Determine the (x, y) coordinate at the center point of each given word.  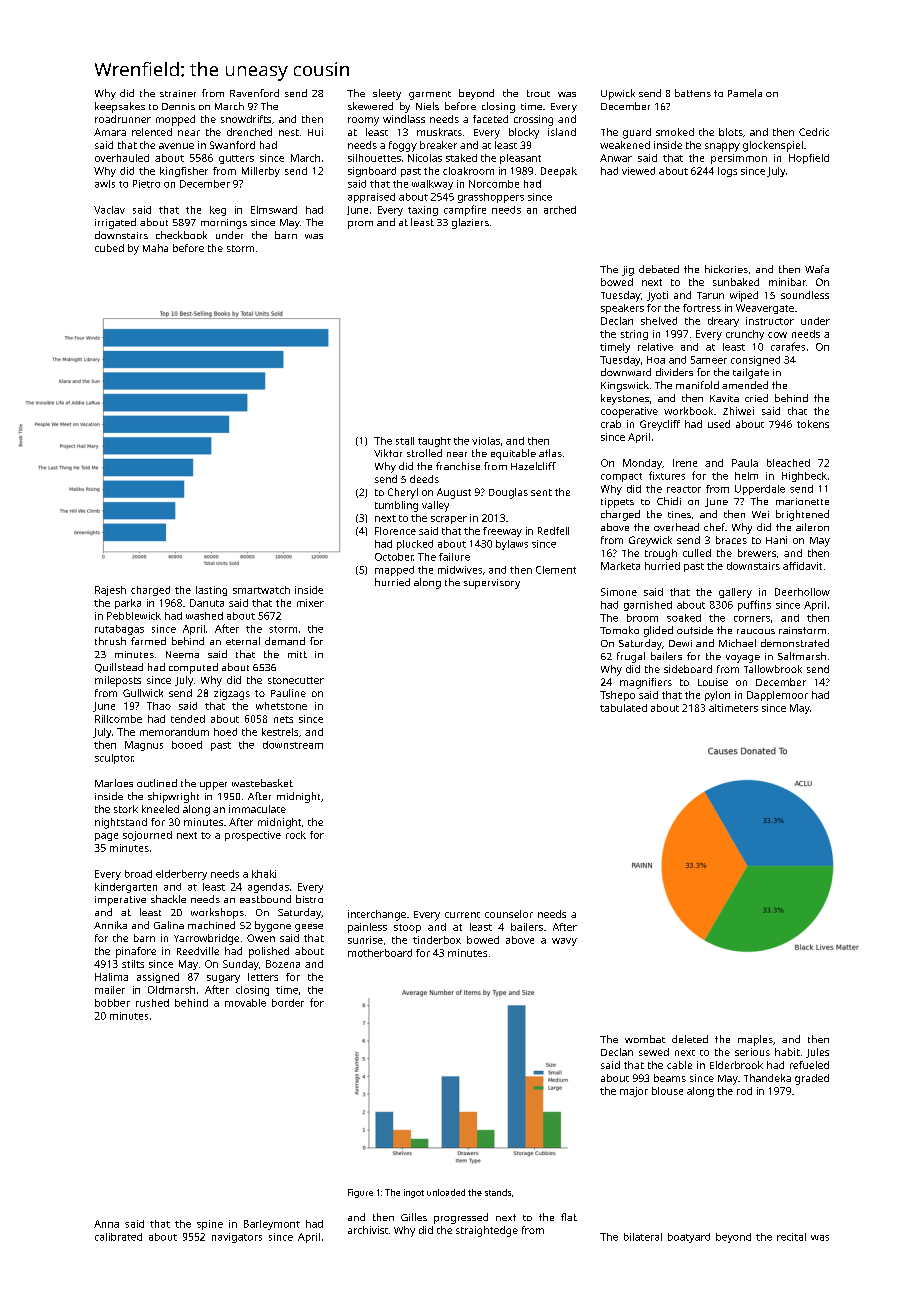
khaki (264, 874)
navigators (237, 1238)
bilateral (643, 1237)
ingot (414, 1193)
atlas (550, 453)
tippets (617, 503)
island (562, 132)
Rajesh (110, 591)
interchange (377, 915)
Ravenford (254, 93)
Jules (817, 1053)
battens (693, 93)
